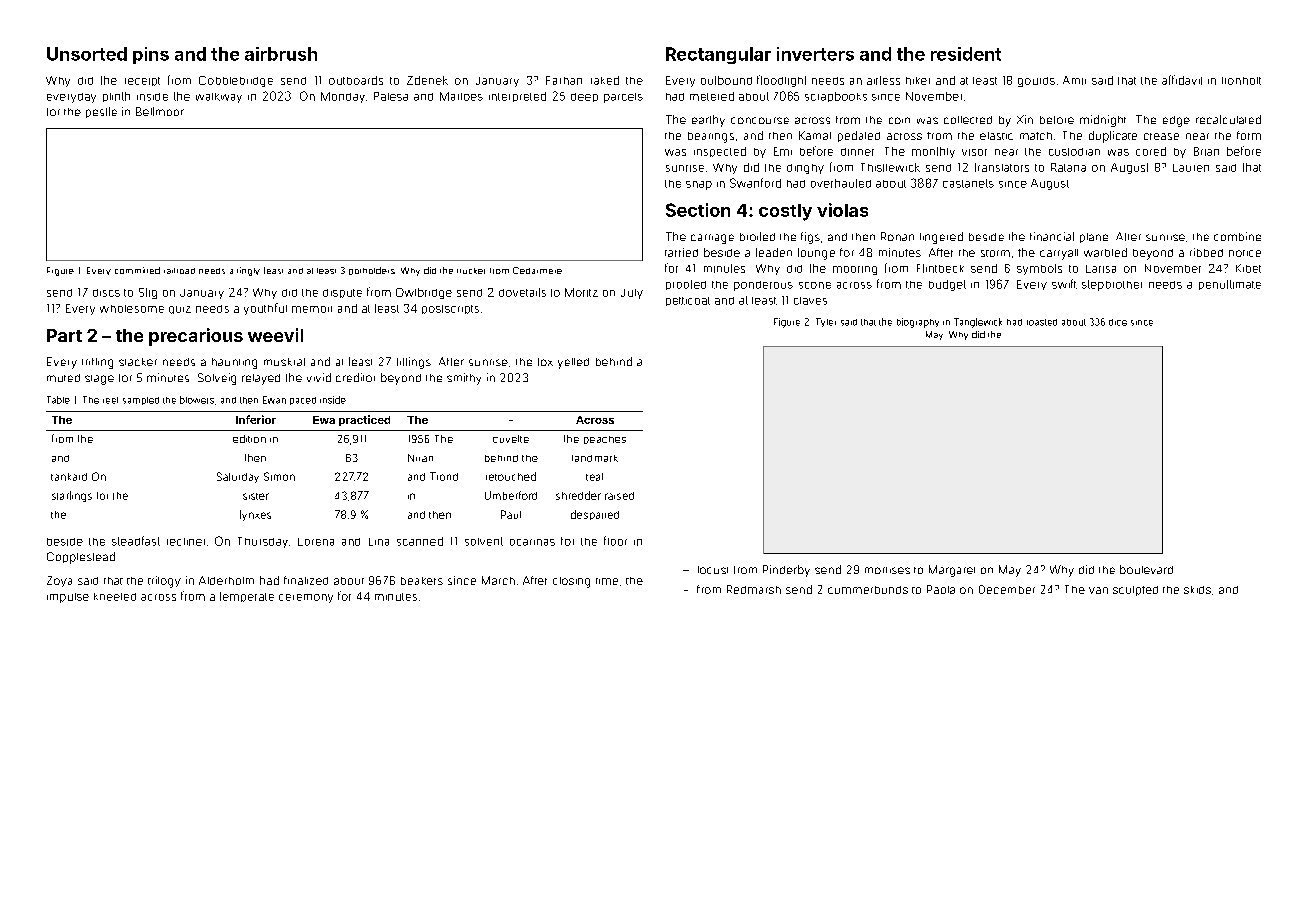 Image resolution: width=1308 pixels, height=924 pixels. Describe the element at coordinates (968, 183) in the page. I see `castanets` at that location.
